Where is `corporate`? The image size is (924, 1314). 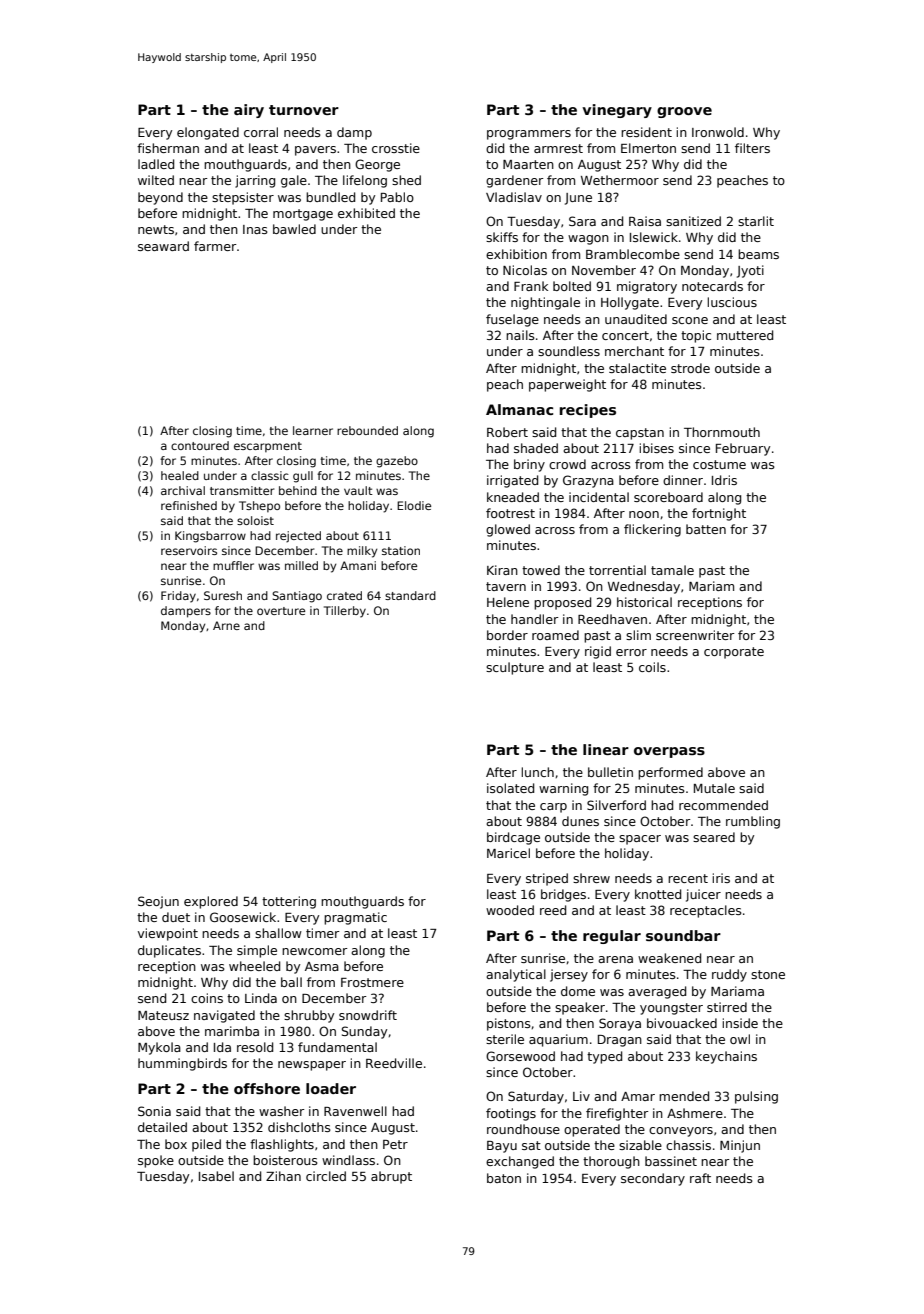 corporate is located at coordinates (734, 653).
